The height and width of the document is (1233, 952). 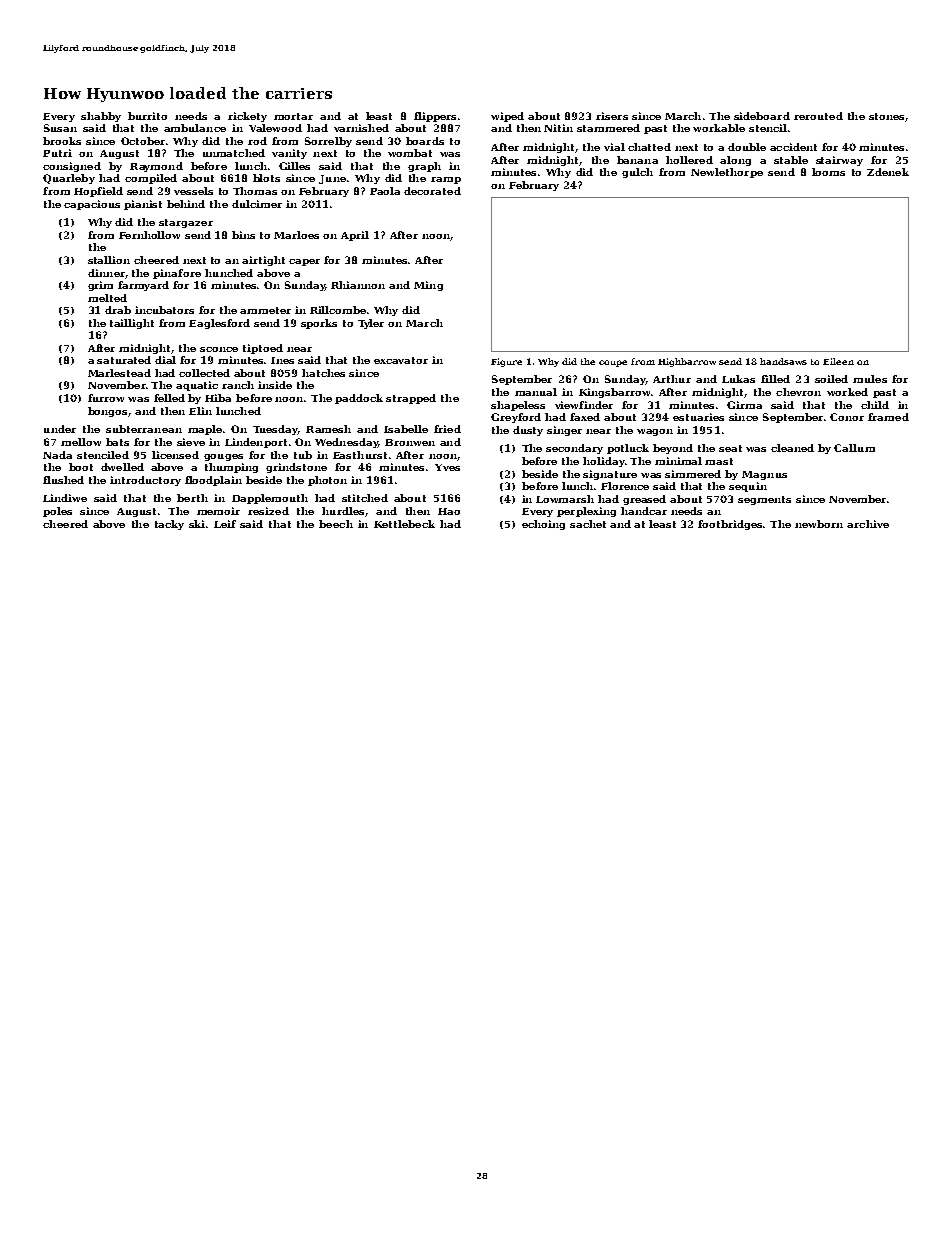 What do you see at coordinates (424, 167) in the document?
I see `graph` at bounding box center [424, 167].
